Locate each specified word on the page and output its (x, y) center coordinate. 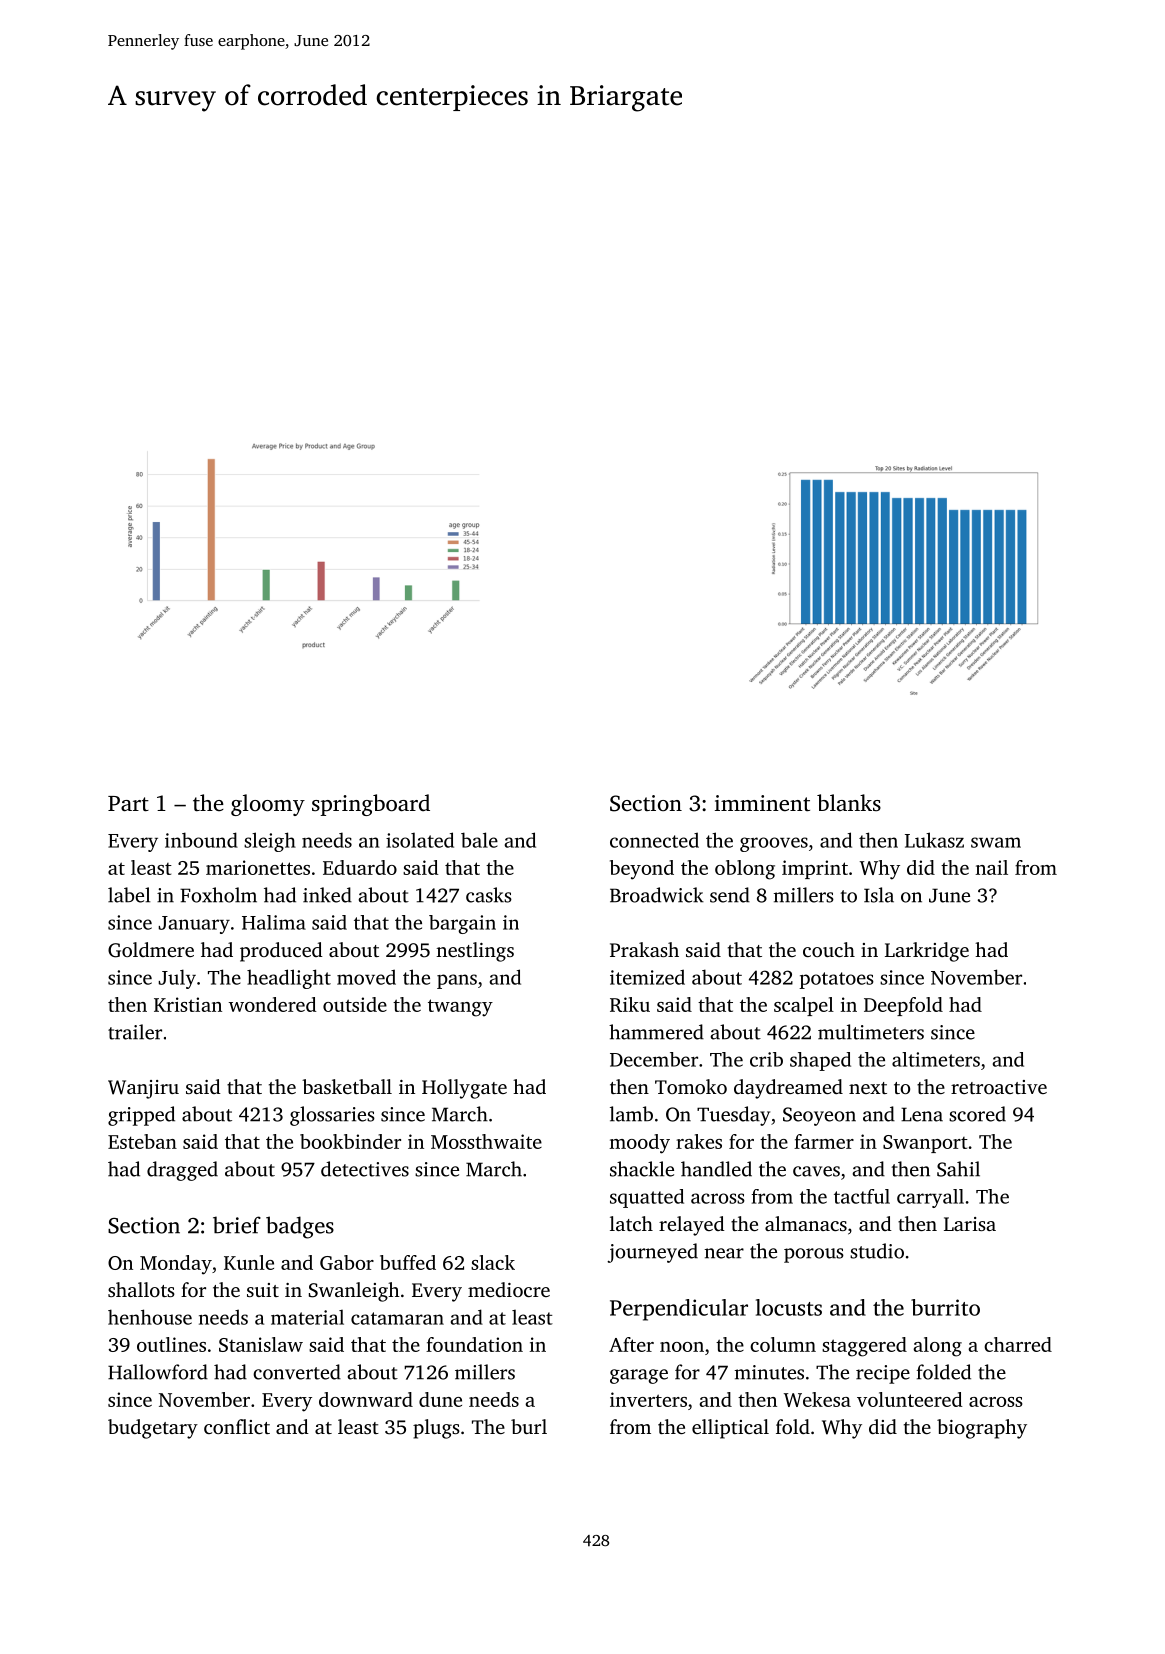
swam (996, 842)
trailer (135, 1032)
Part (128, 803)
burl (529, 1426)
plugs (436, 1429)
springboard (371, 805)
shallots (141, 1289)
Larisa (970, 1224)
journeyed (652, 1253)
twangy (460, 1008)
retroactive (999, 1087)
